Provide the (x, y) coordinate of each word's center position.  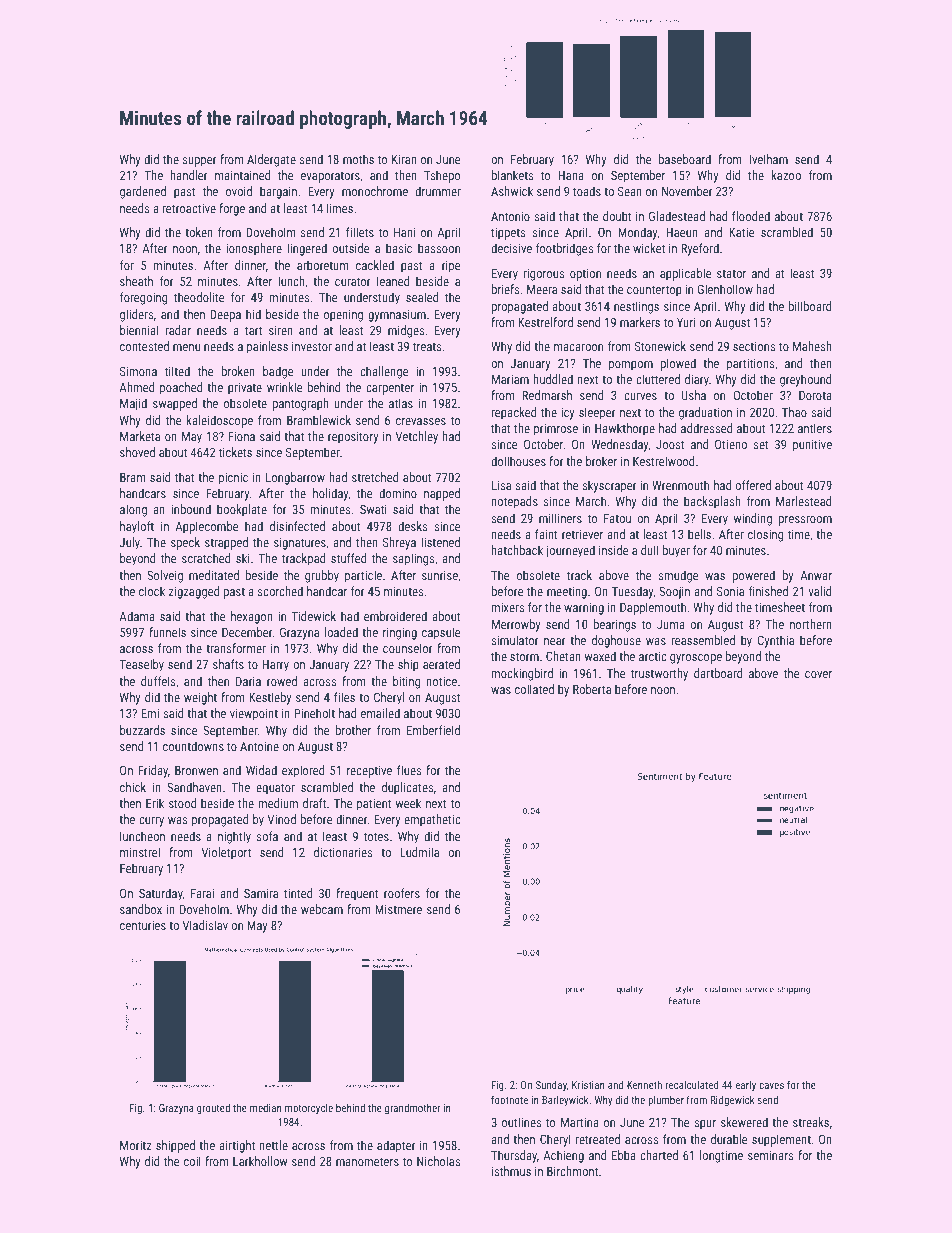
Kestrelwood (663, 461)
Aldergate (271, 160)
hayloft (137, 527)
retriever (582, 534)
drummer (438, 191)
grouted (213, 1109)
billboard (809, 306)
